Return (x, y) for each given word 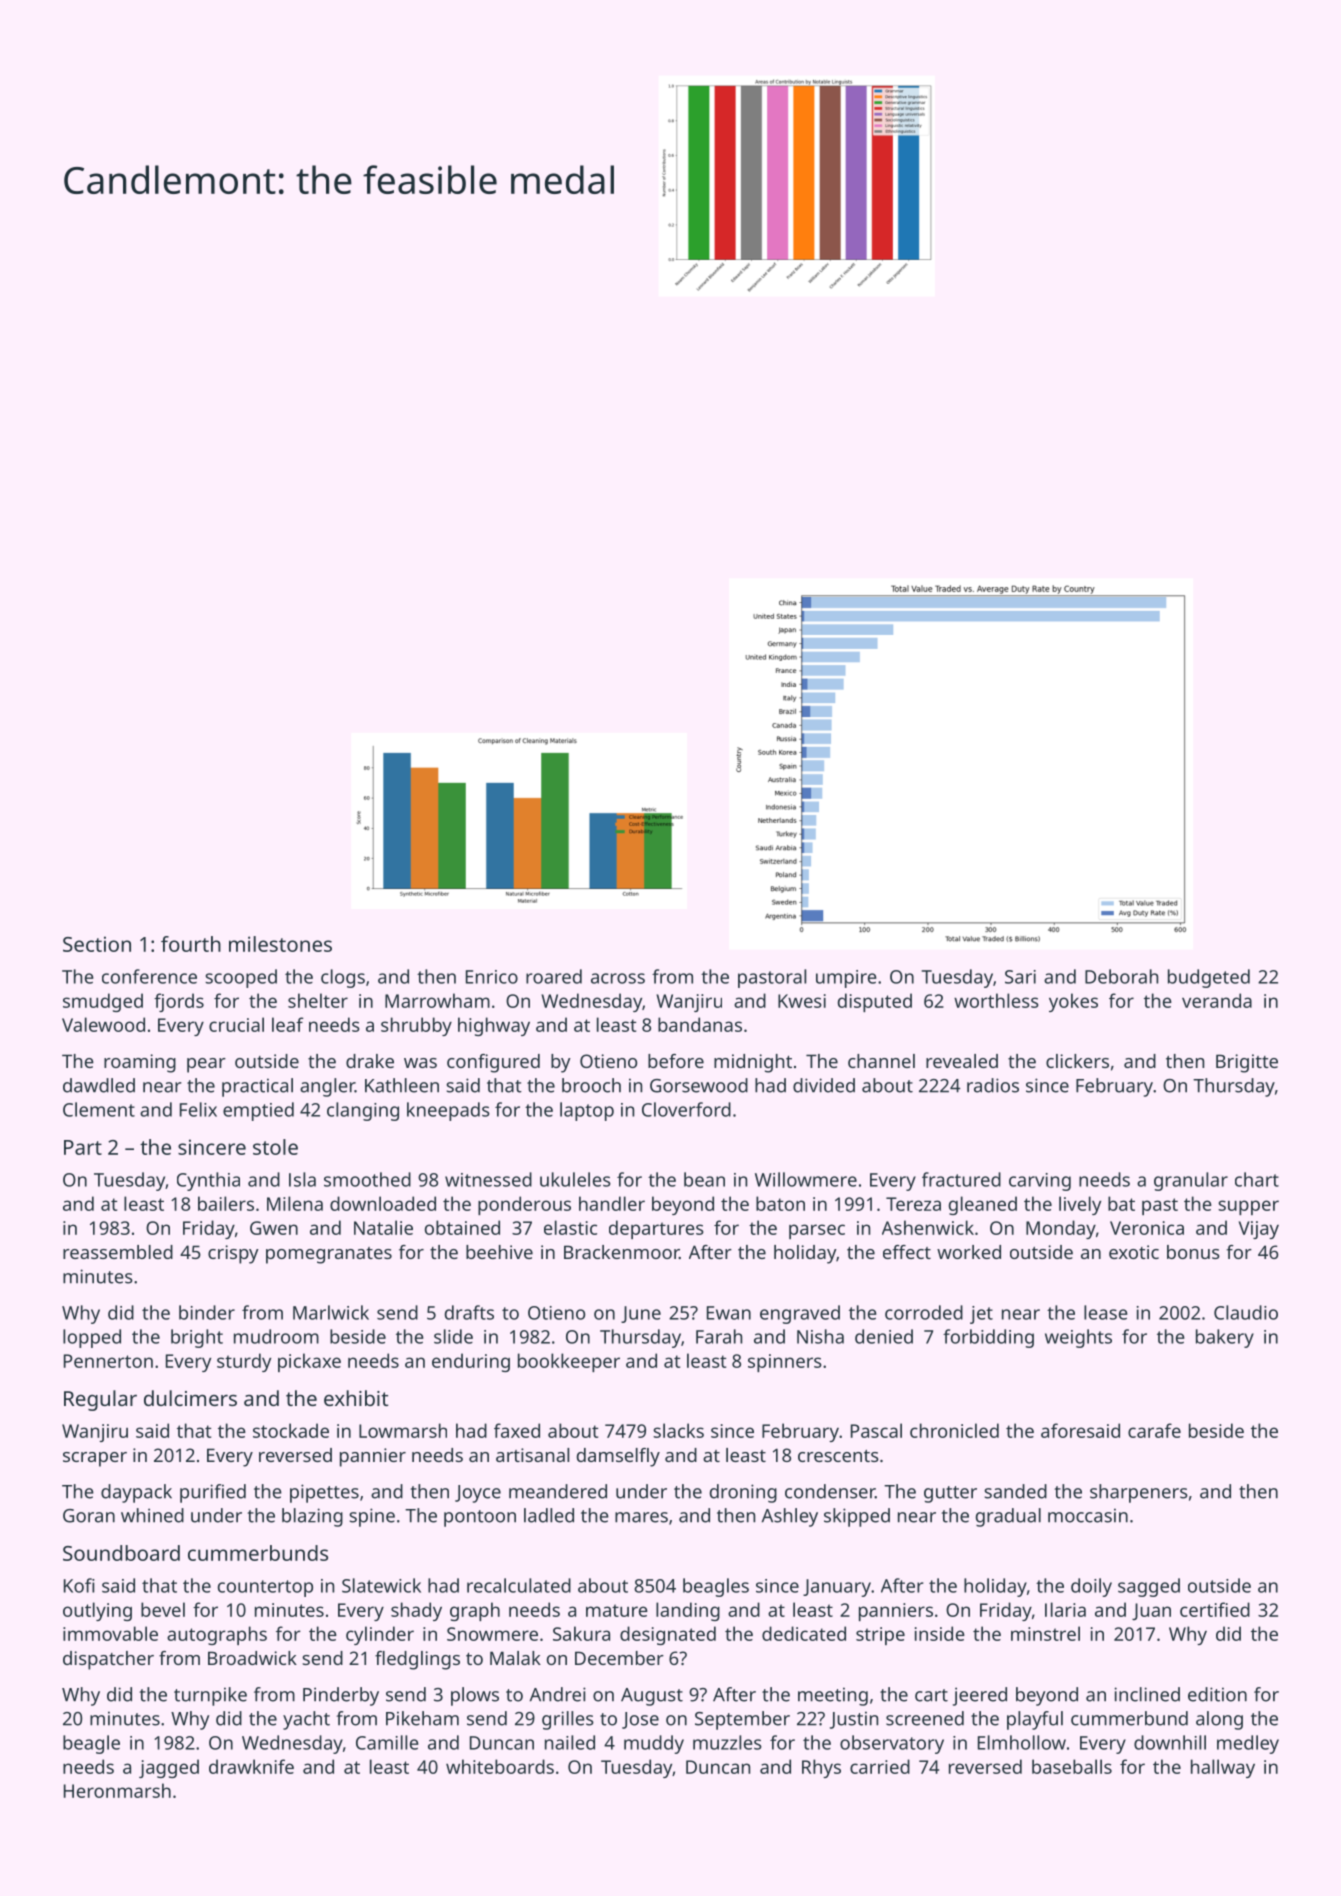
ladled (549, 1515)
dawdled (99, 1085)
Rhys (821, 1768)
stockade (291, 1430)
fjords (179, 1002)
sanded (1015, 1491)
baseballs (1072, 1766)
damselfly (618, 1457)
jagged (169, 1768)
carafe (1154, 1430)
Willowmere (806, 1179)
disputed (875, 1002)
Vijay (1259, 1230)
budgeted (1209, 978)
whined (152, 1515)
